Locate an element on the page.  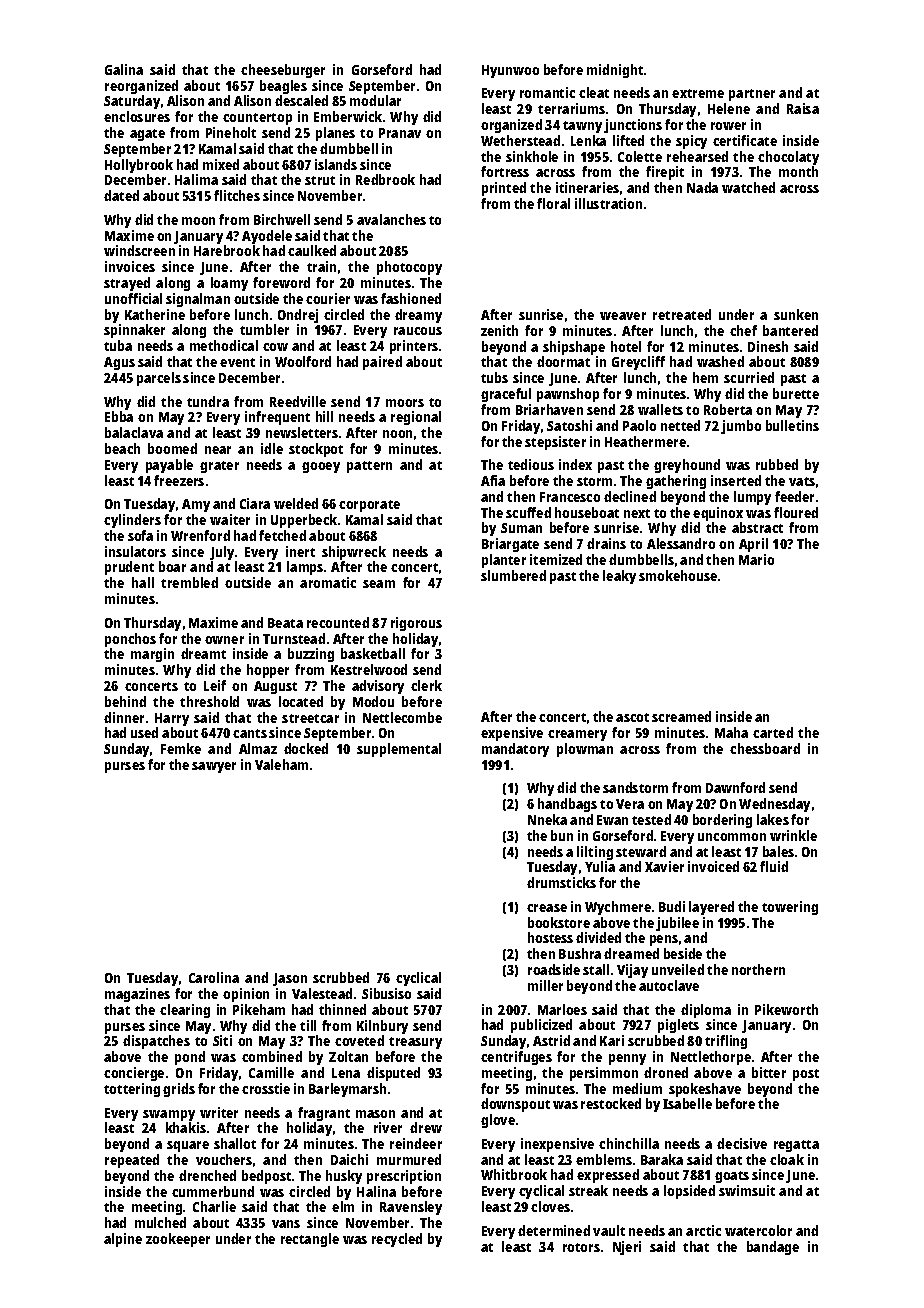
certificate is located at coordinates (745, 140).
